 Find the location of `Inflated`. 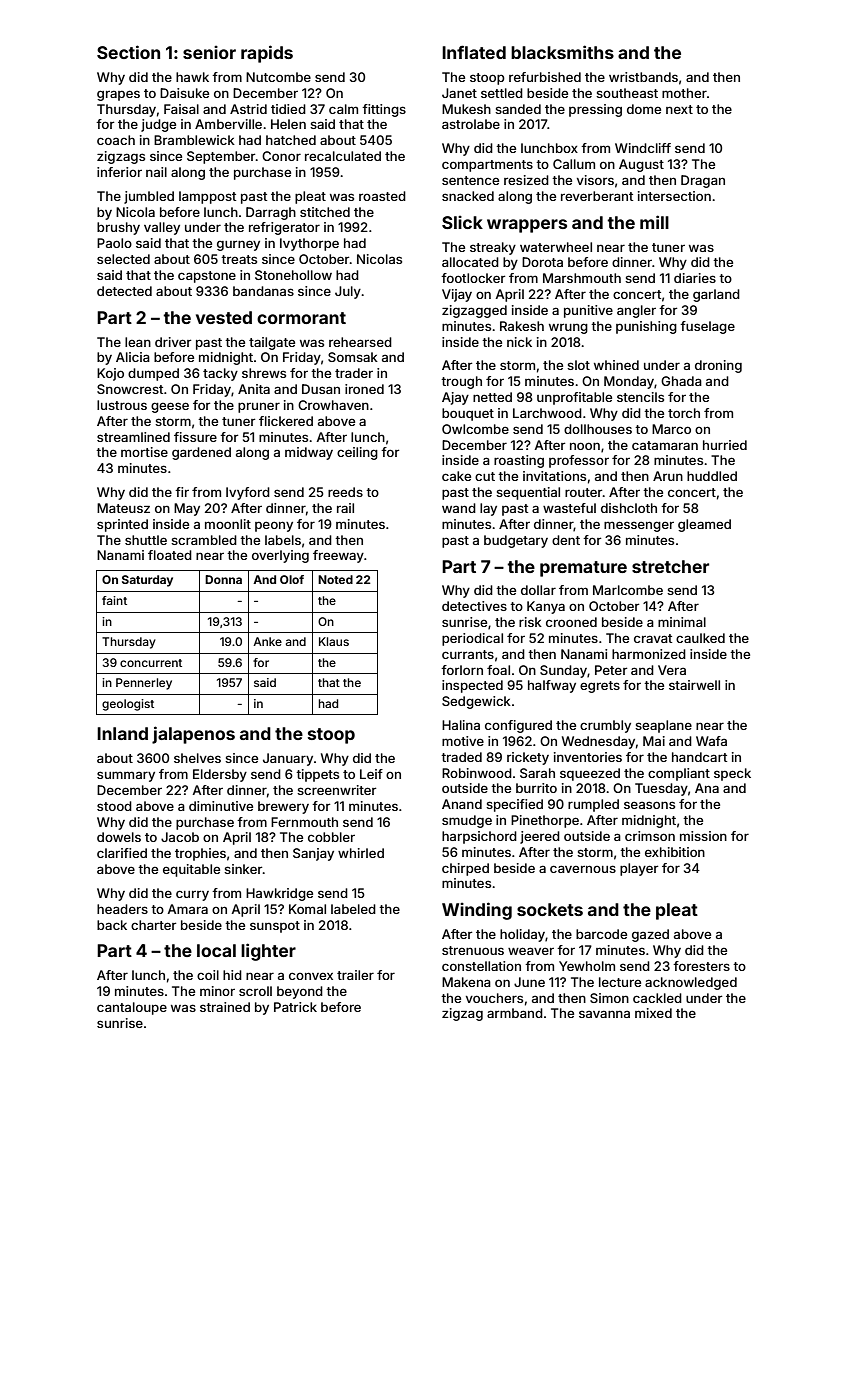

Inflated is located at coordinates (474, 52).
